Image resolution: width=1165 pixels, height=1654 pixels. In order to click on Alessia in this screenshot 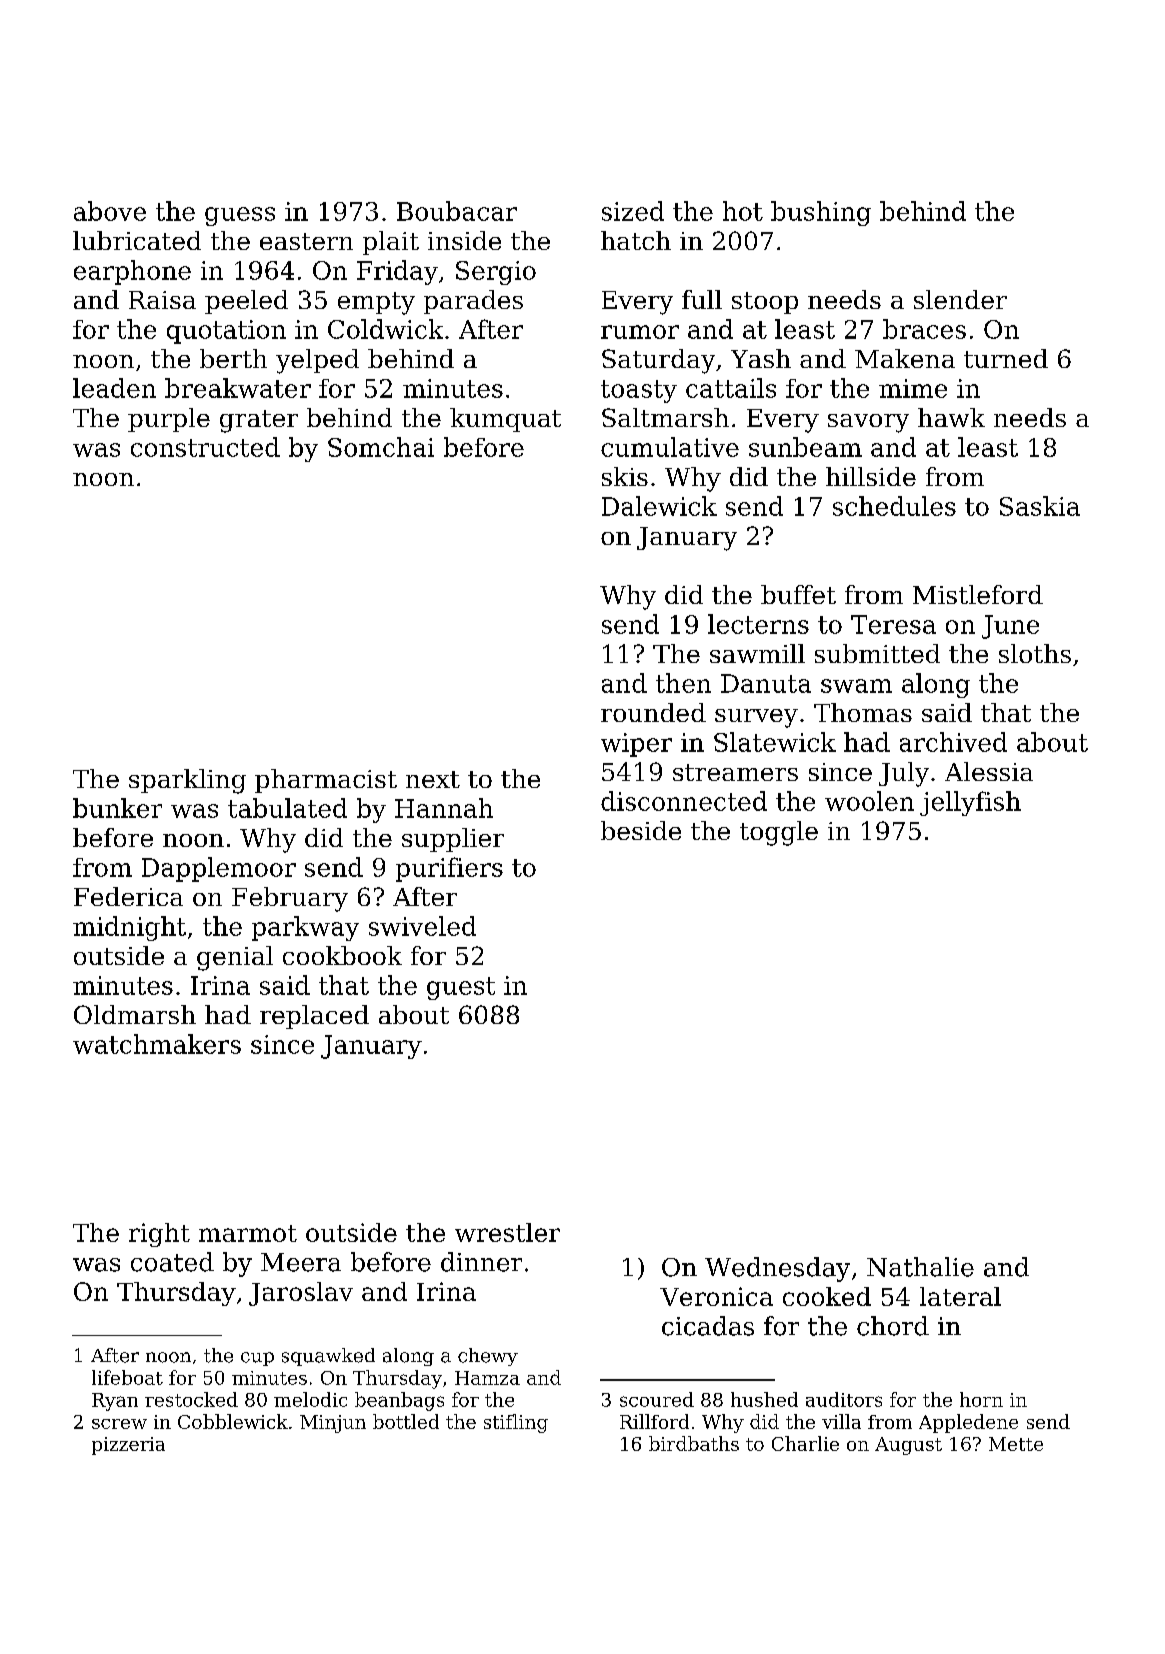, I will do `click(989, 771)`.
